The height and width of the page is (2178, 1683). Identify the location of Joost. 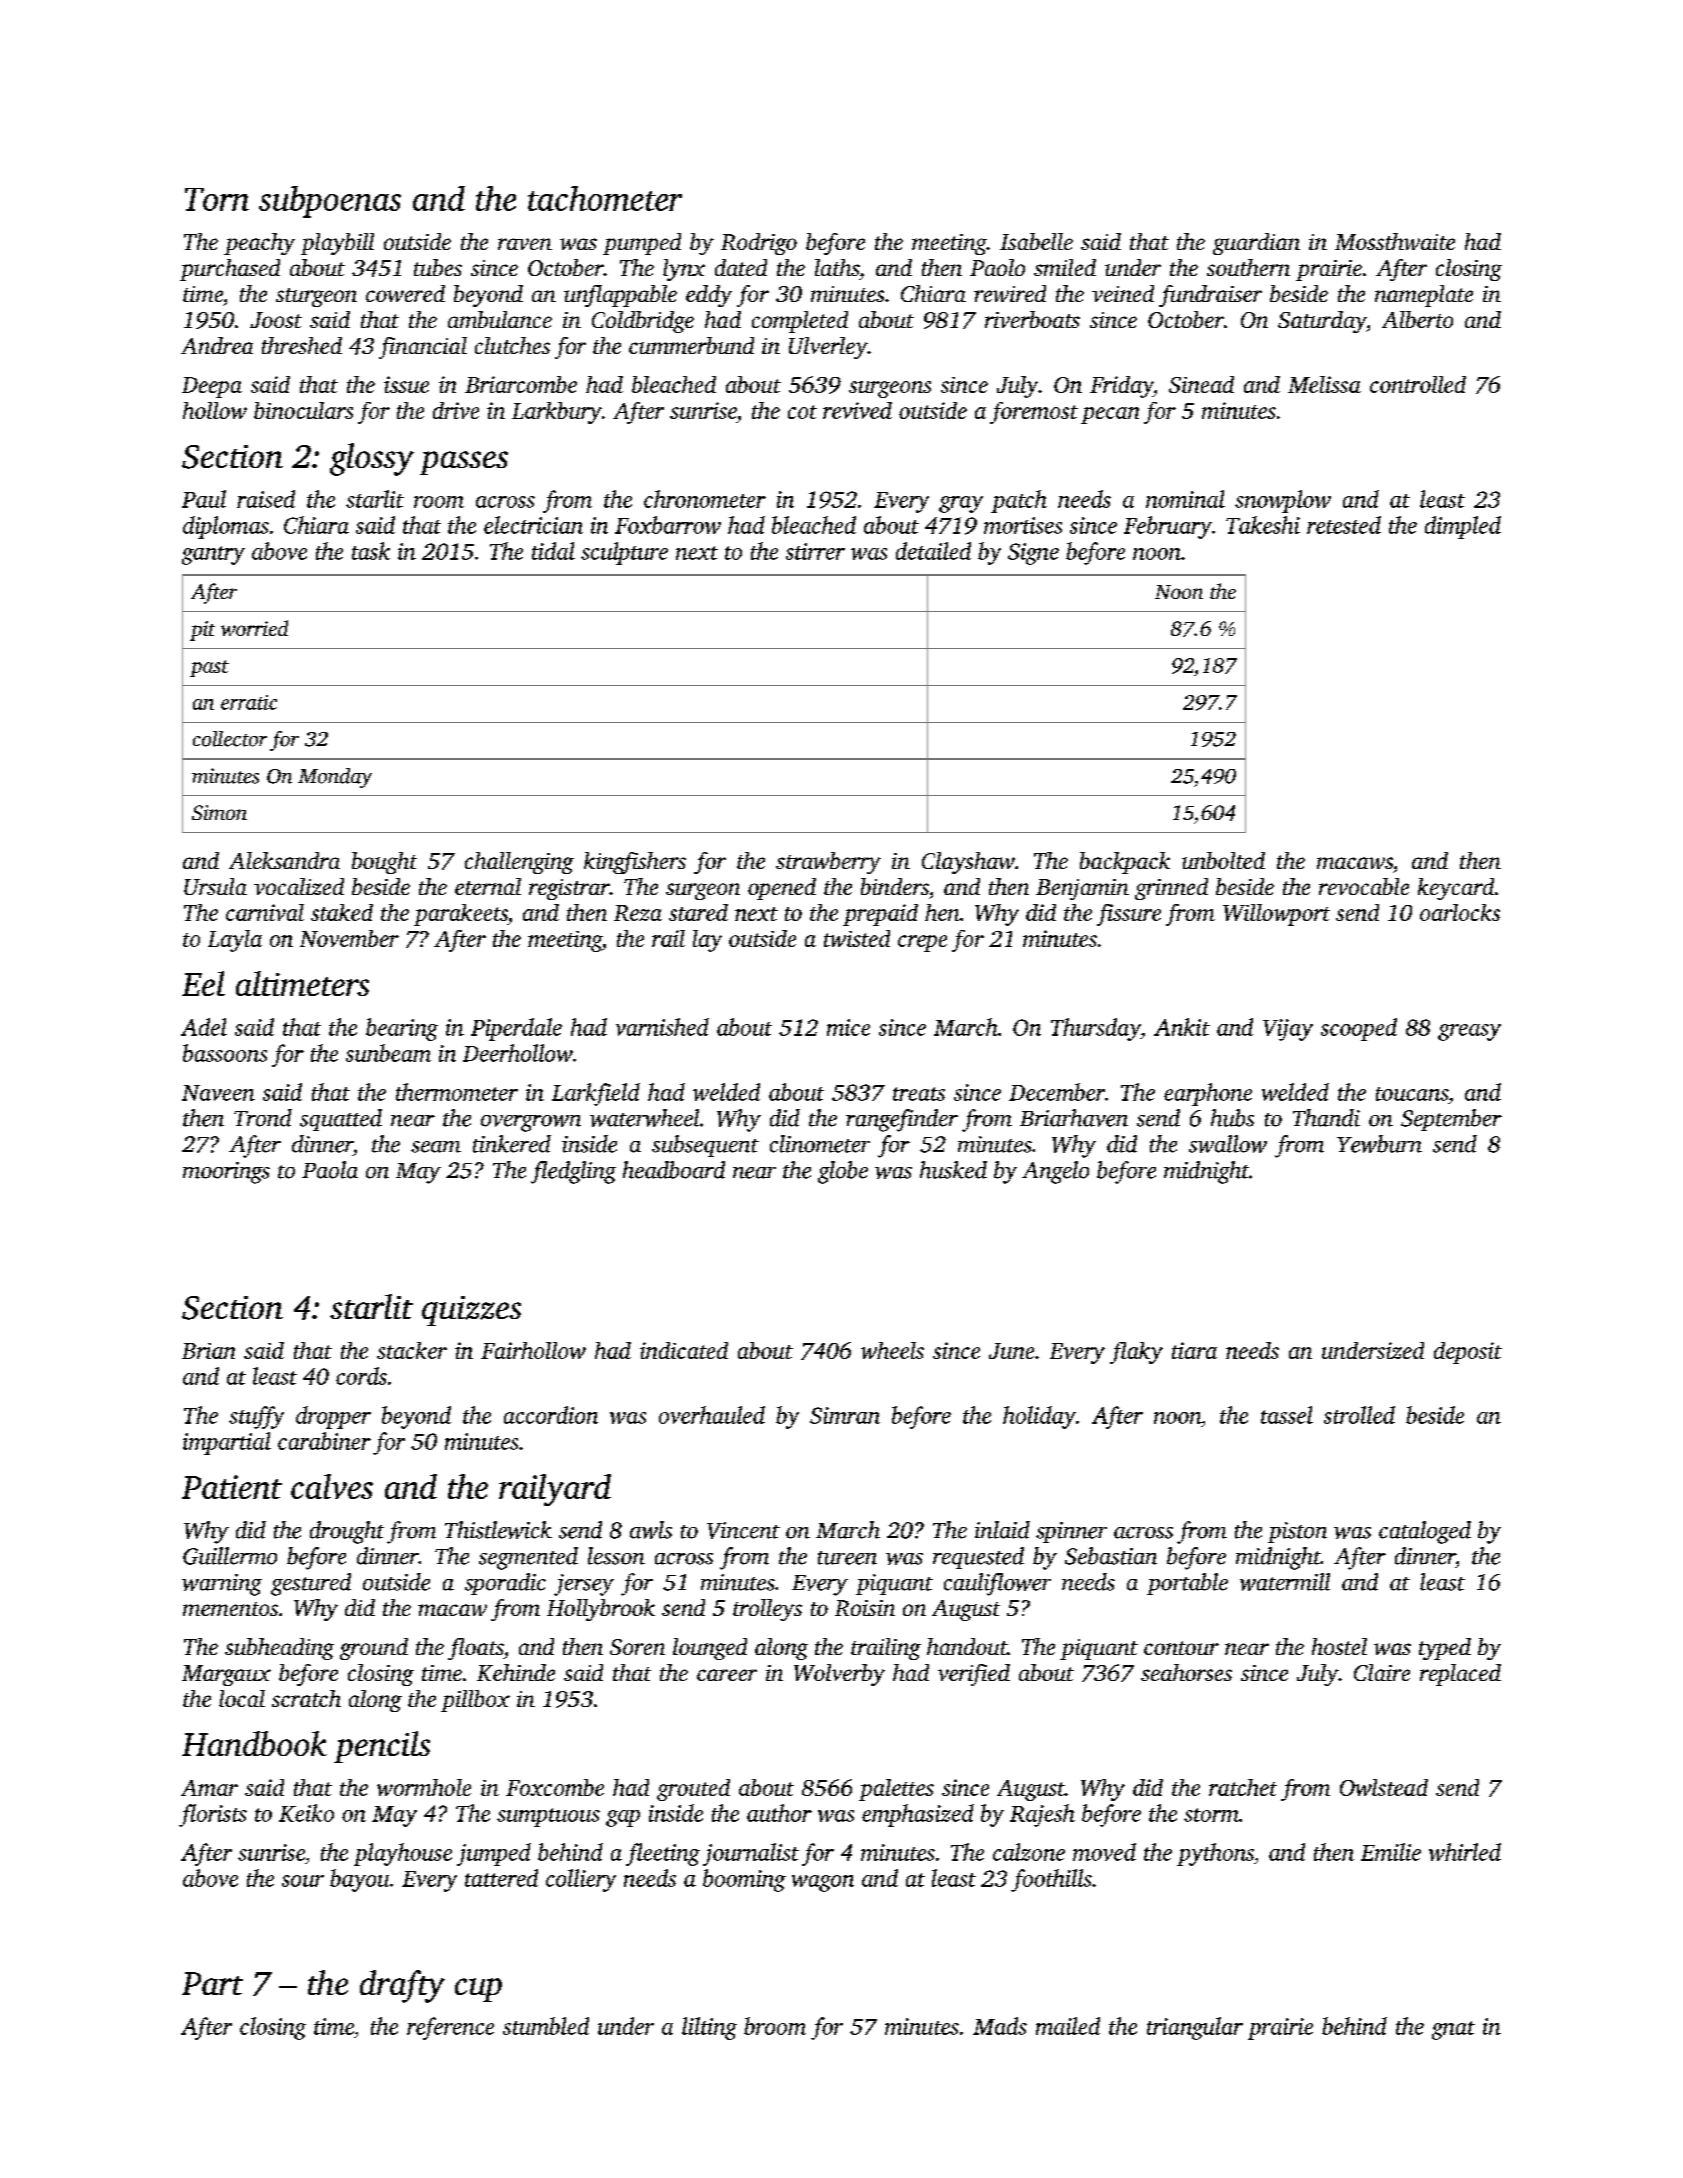
(276, 320).
